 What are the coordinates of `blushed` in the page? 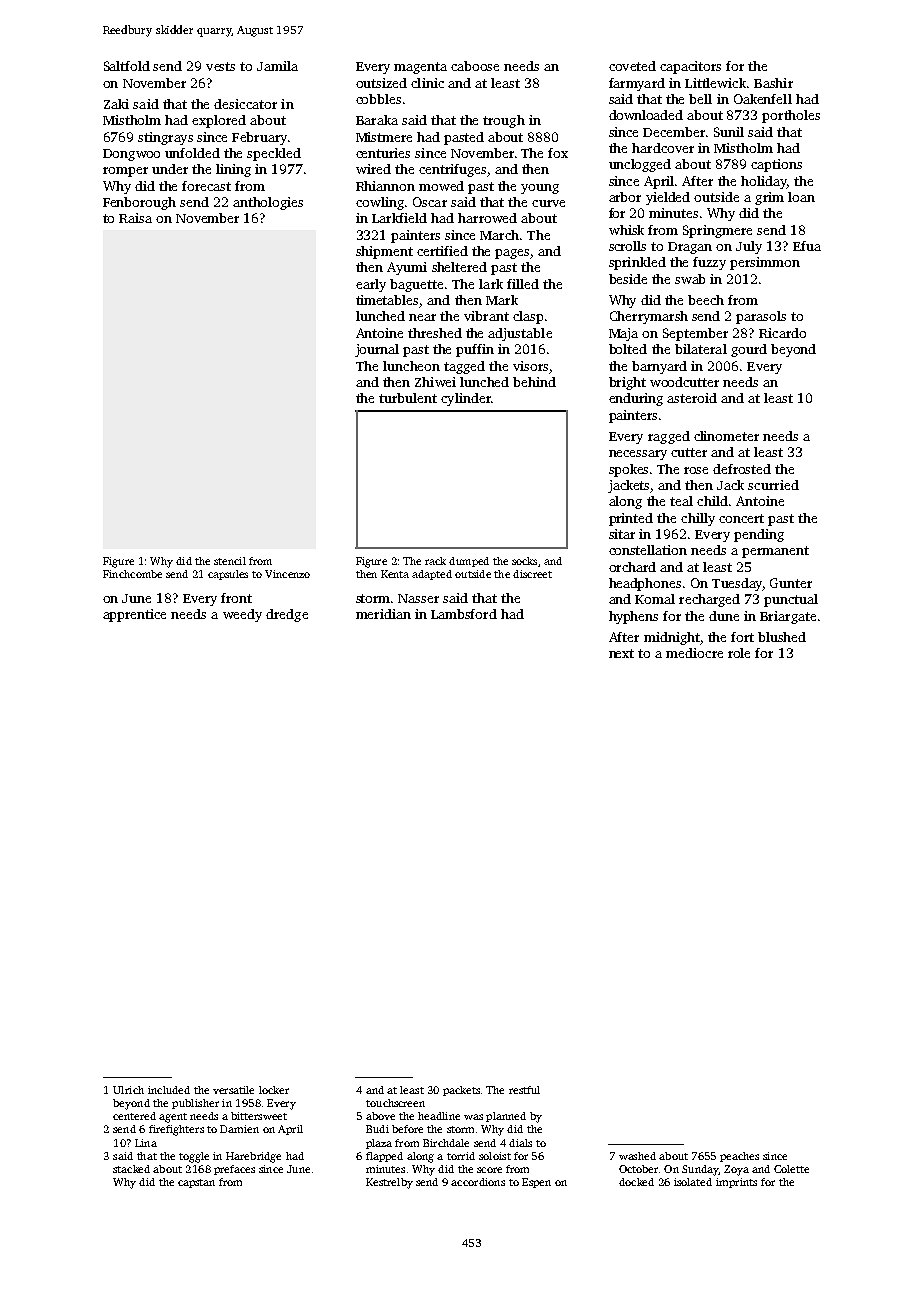 It's located at (782, 637).
